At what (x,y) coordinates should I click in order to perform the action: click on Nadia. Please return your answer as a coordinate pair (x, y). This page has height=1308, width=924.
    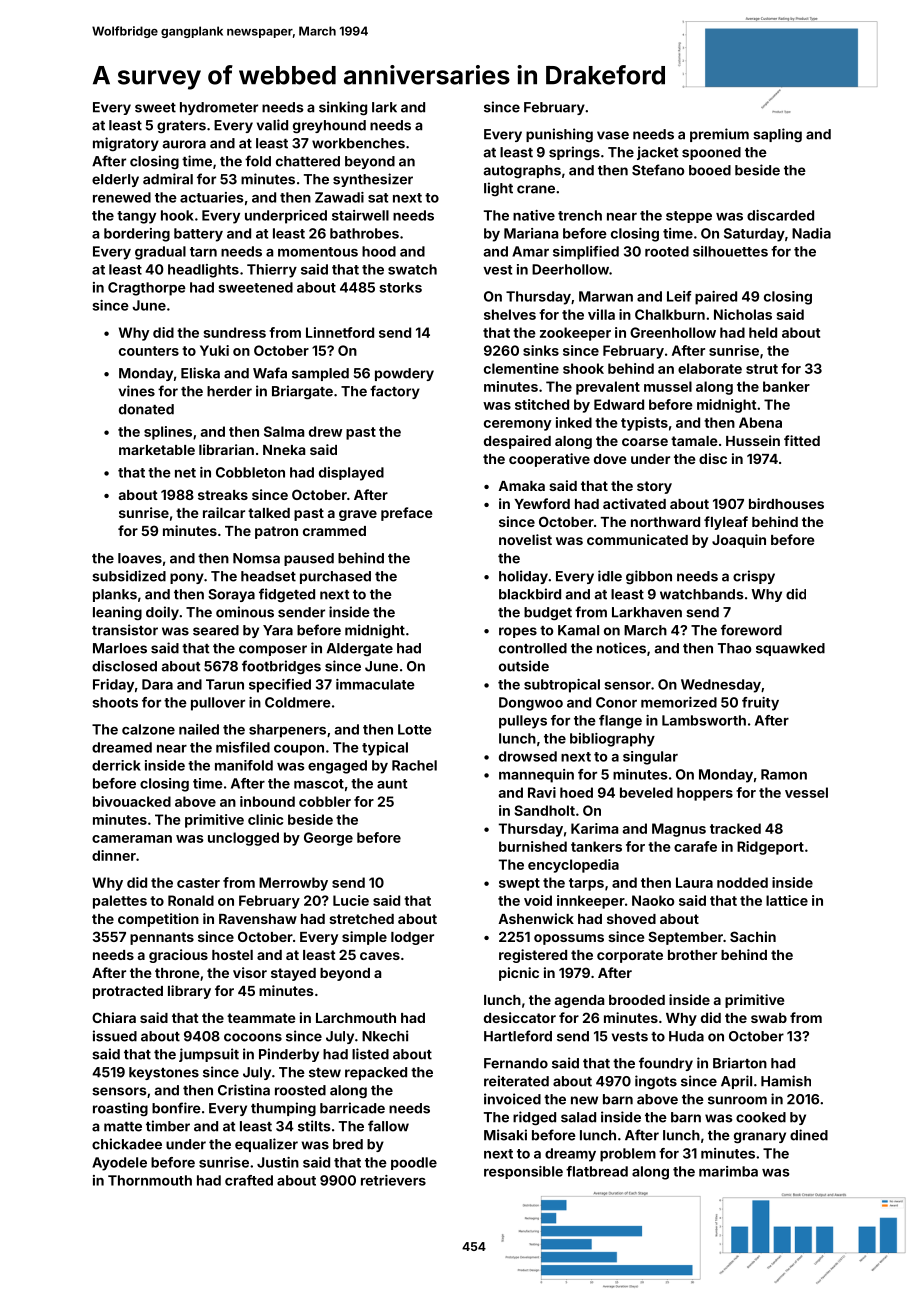
    Looking at the image, I should click on (811, 233).
